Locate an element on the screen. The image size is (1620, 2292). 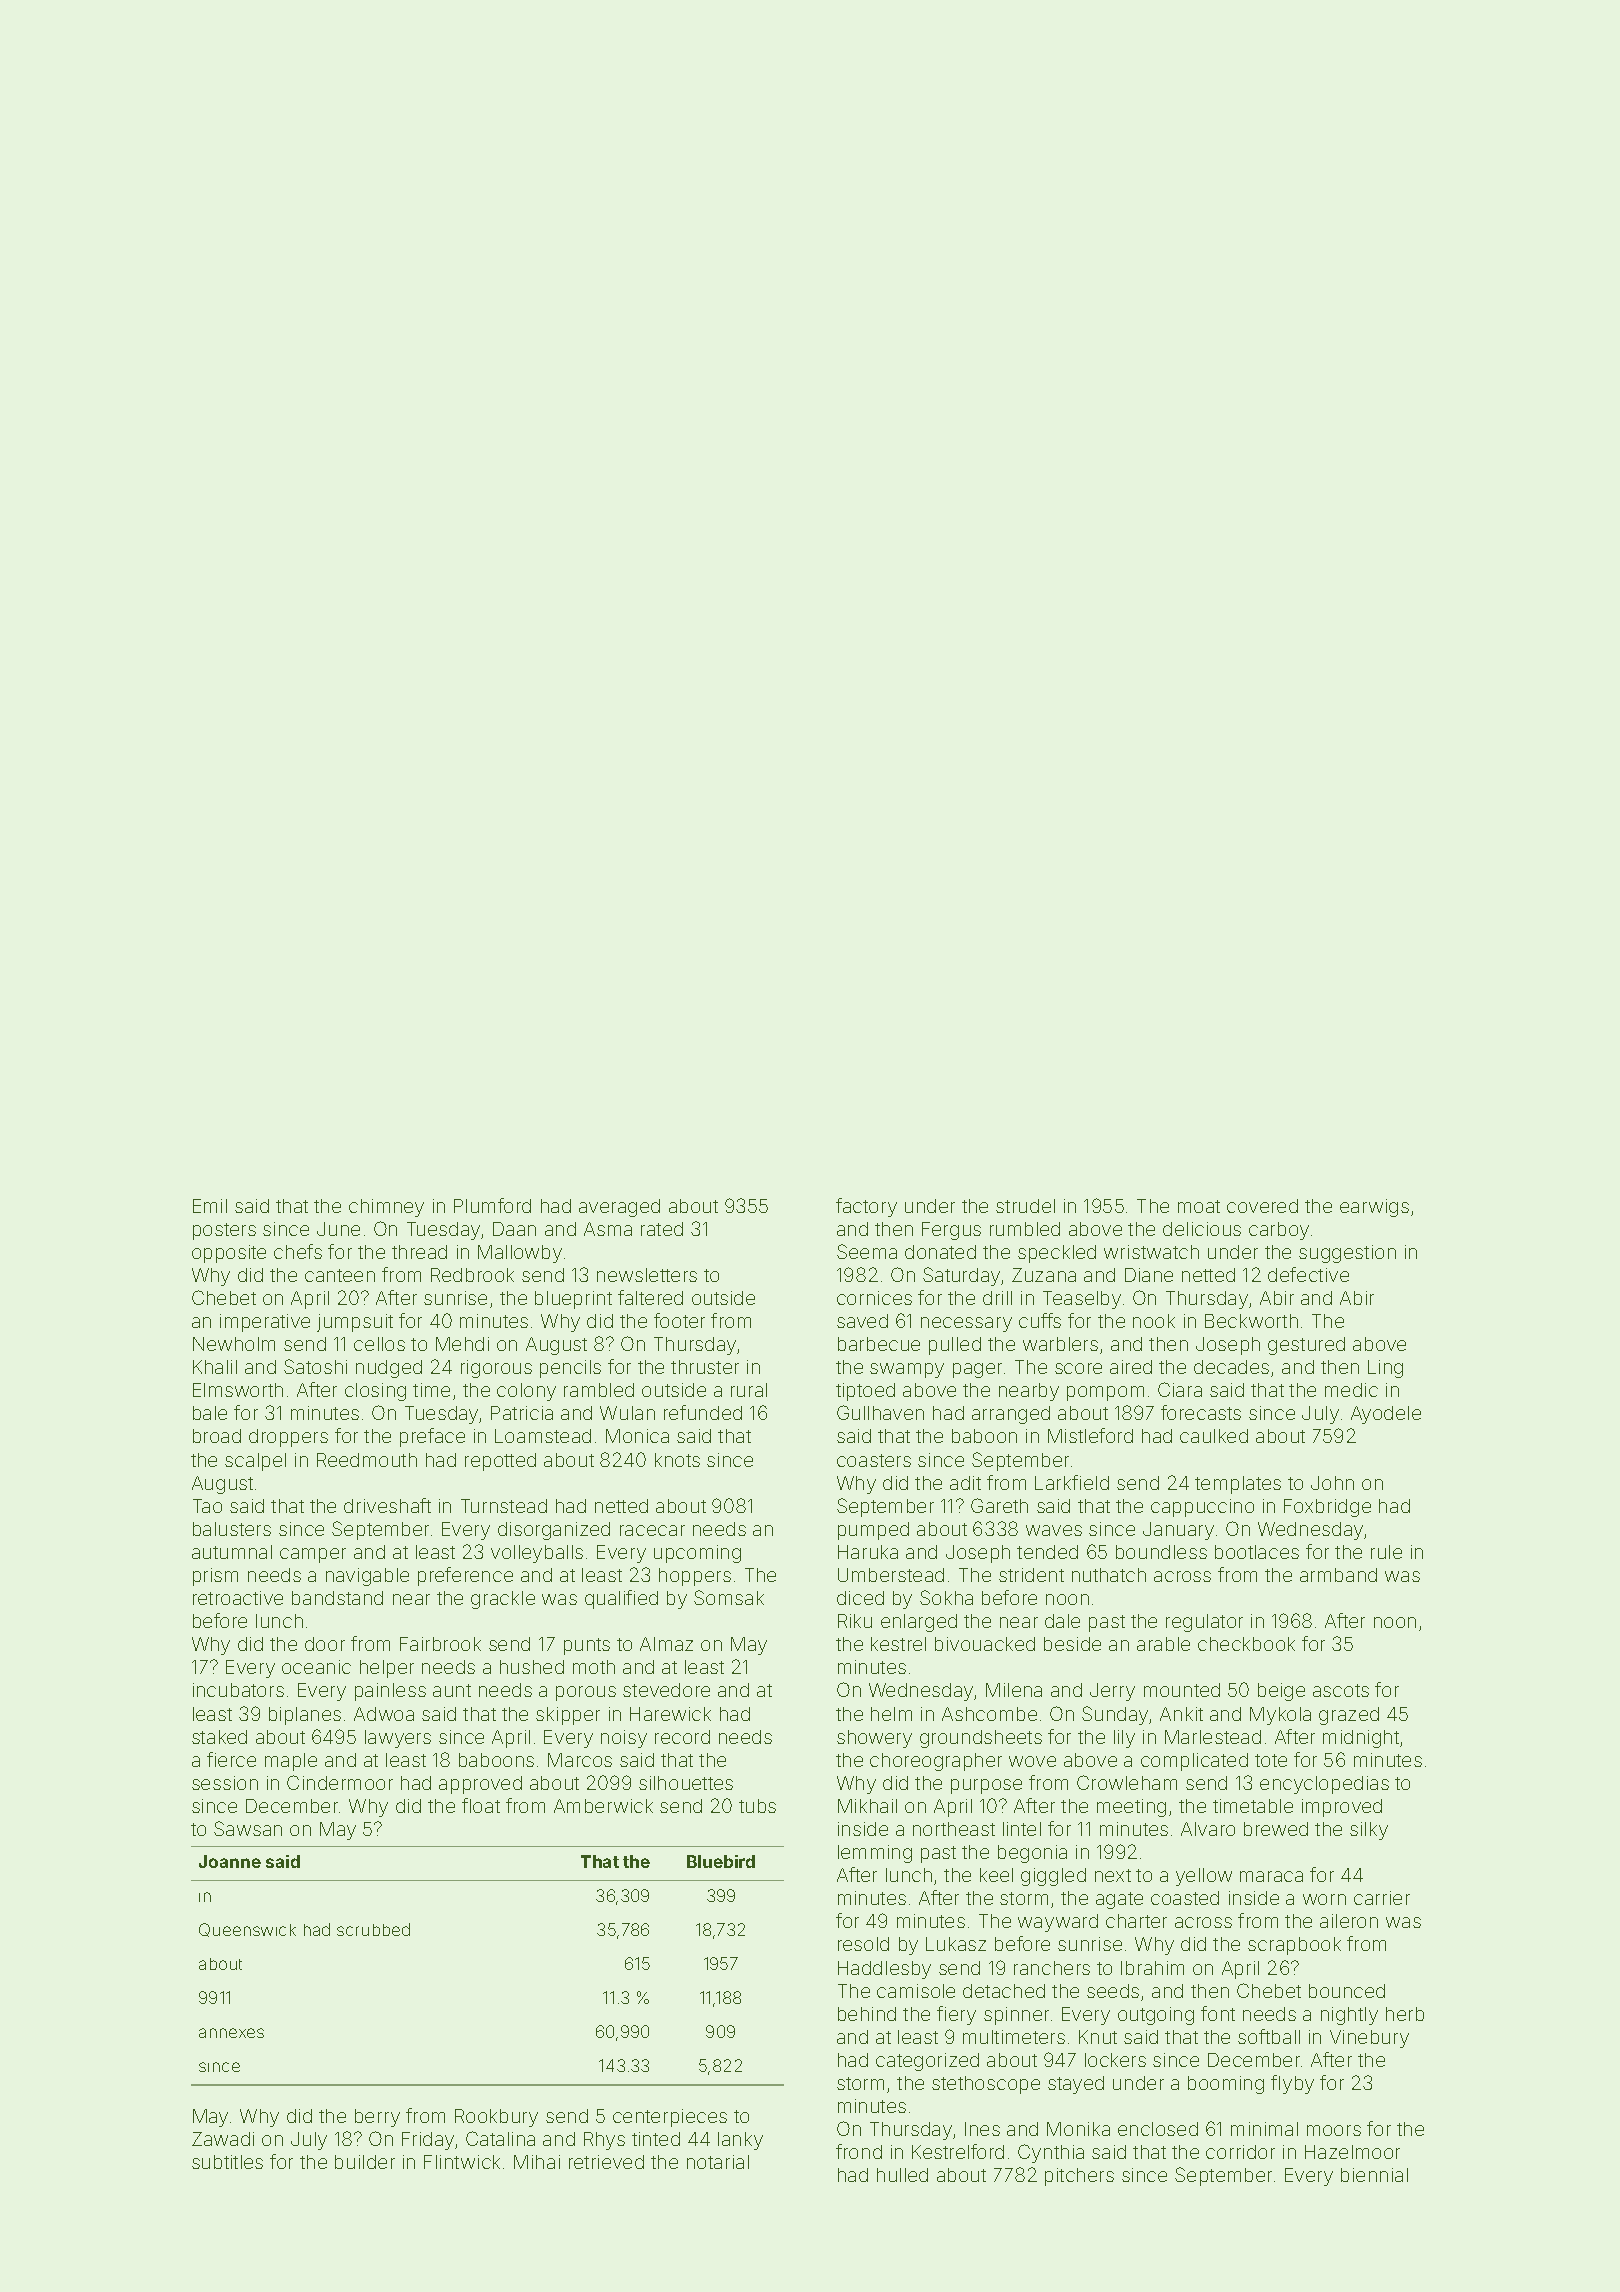
Ayodele is located at coordinates (1386, 1415).
